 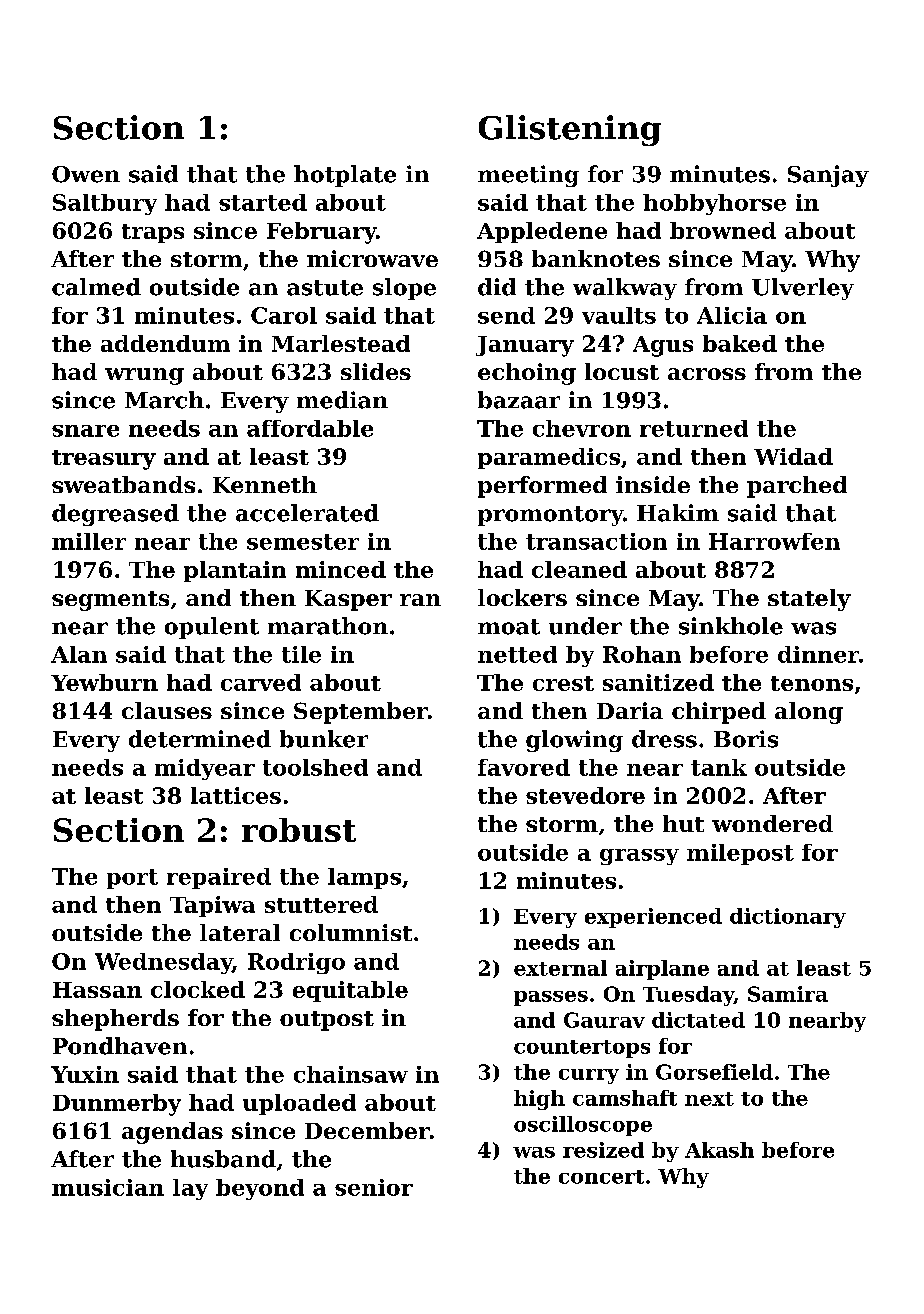 I want to click on Yewburn, so click(x=104, y=682).
